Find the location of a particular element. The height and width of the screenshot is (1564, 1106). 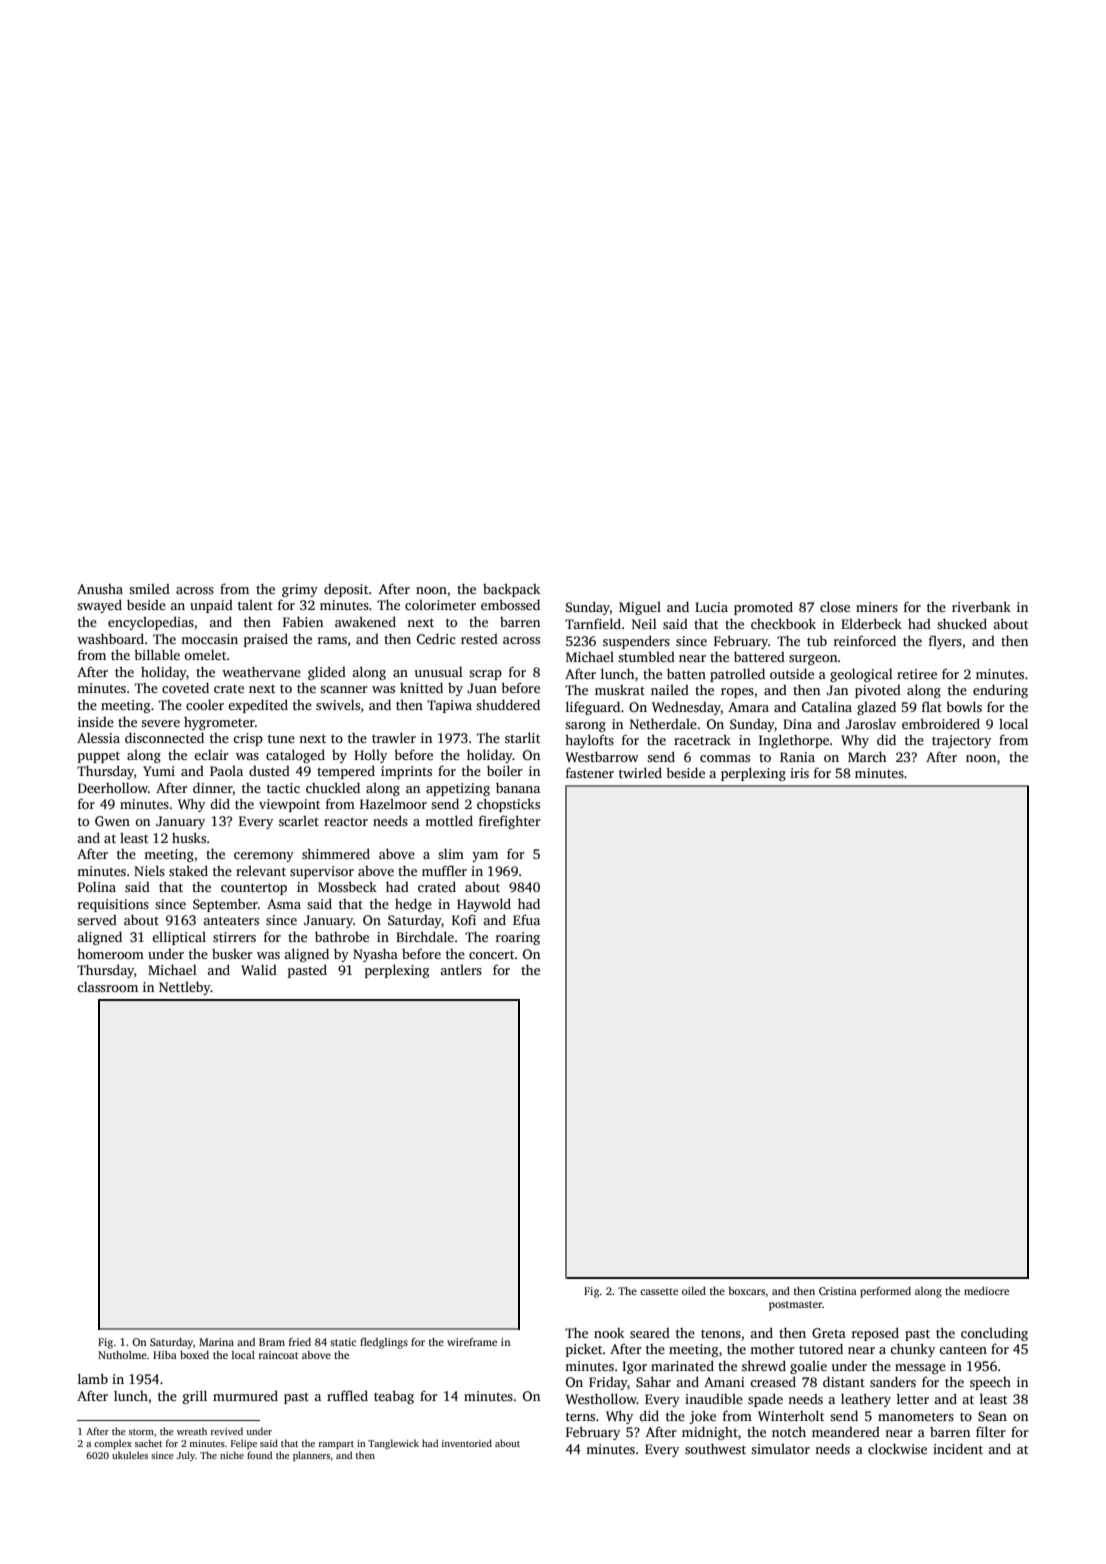

concluding is located at coordinates (994, 1334).
